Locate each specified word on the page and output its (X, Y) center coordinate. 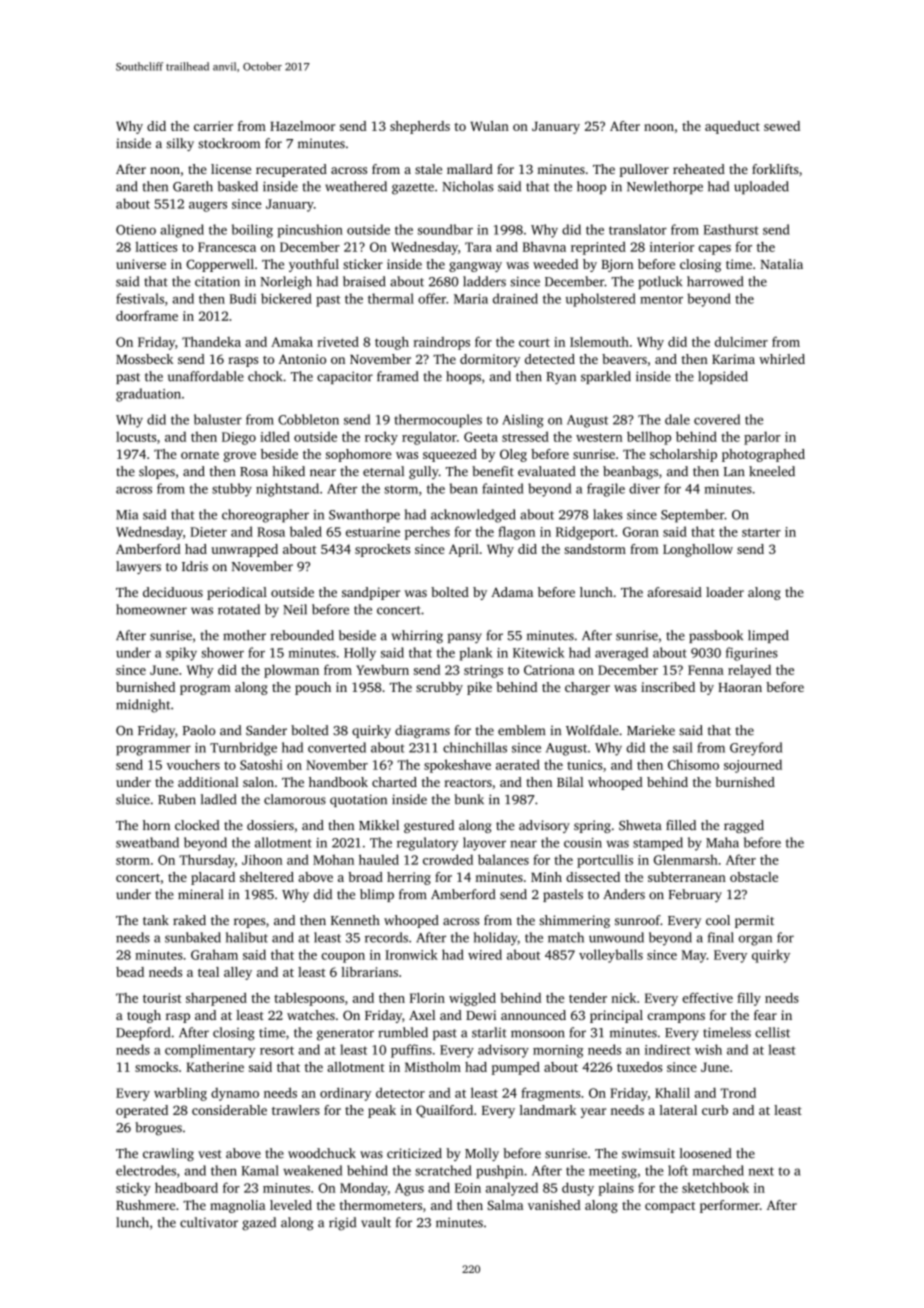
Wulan (489, 126)
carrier (213, 126)
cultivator (209, 1222)
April (464, 550)
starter (761, 532)
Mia (127, 515)
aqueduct (732, 127)
